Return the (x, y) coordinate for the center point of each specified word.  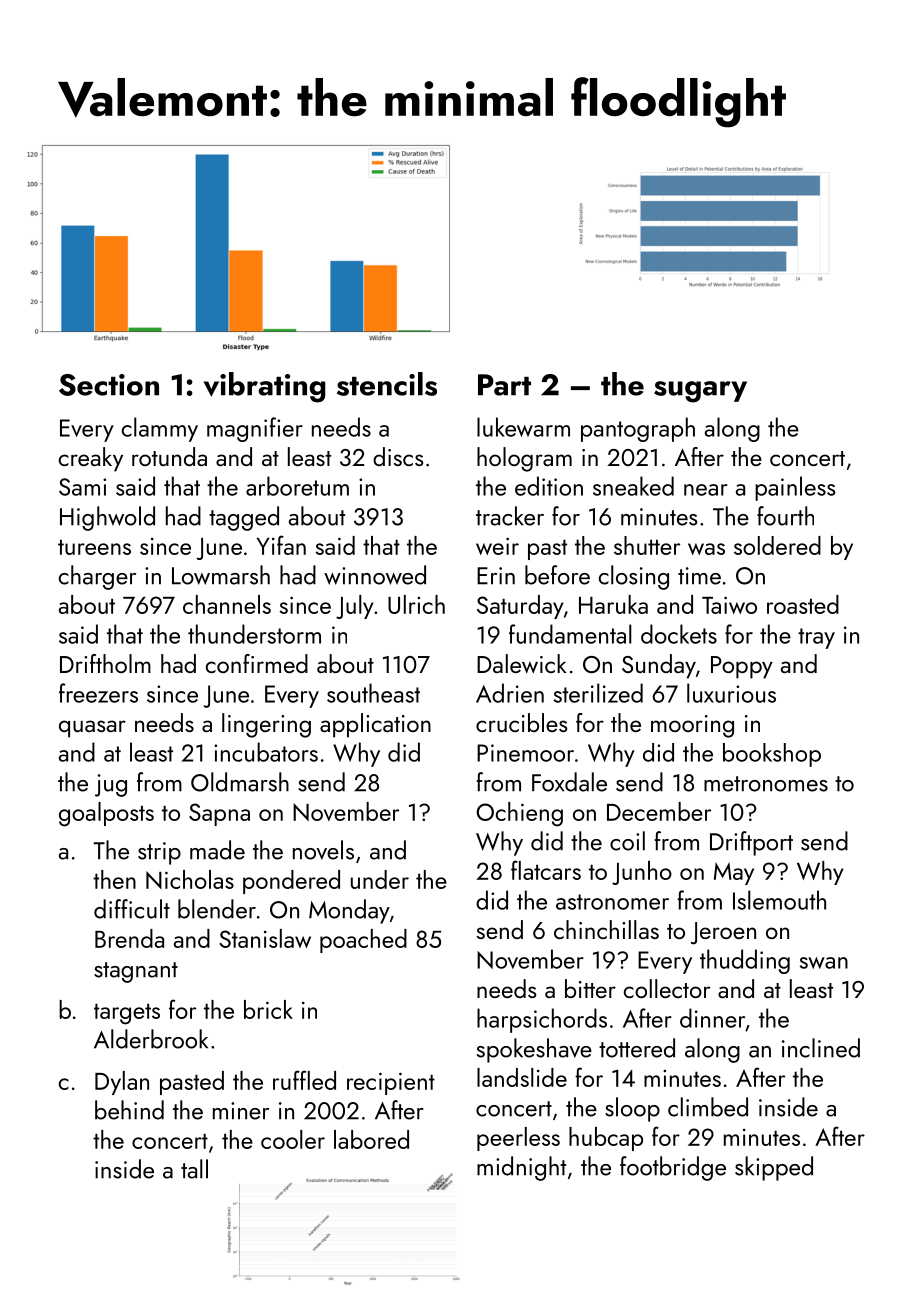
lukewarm (523, 427)
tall (194, 1169)
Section (109, 385)
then (114, 879)
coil (627, 841)
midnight (521, 1168)
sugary (700, 392)
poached (363, 941)
